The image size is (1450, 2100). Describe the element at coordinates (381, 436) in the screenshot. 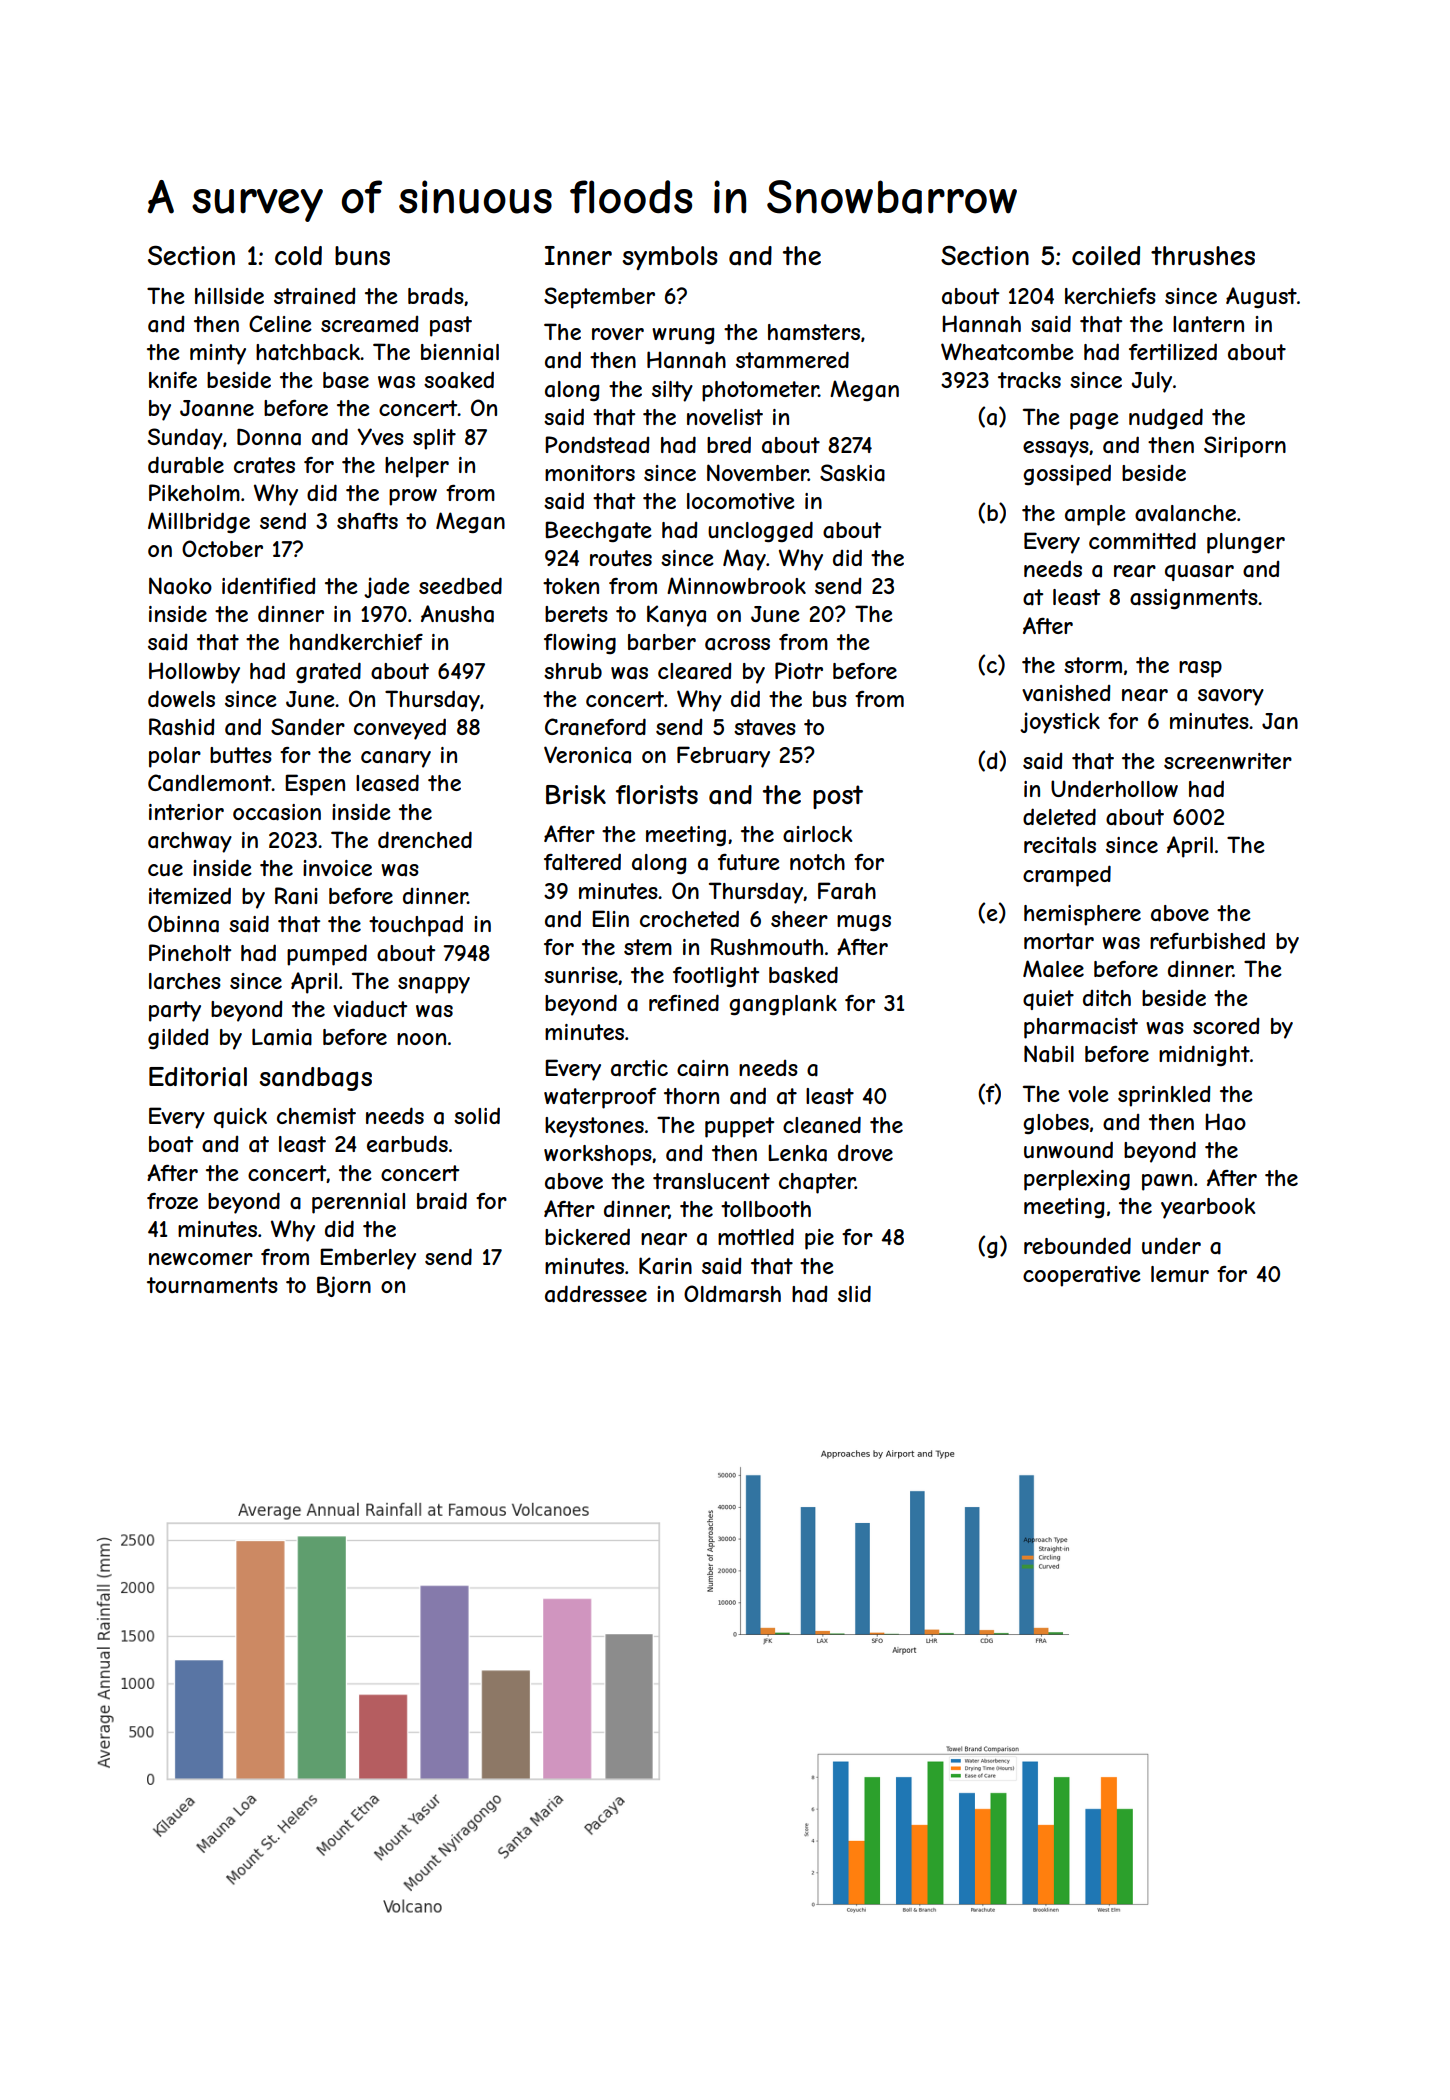

I see `Yves` at that location.
